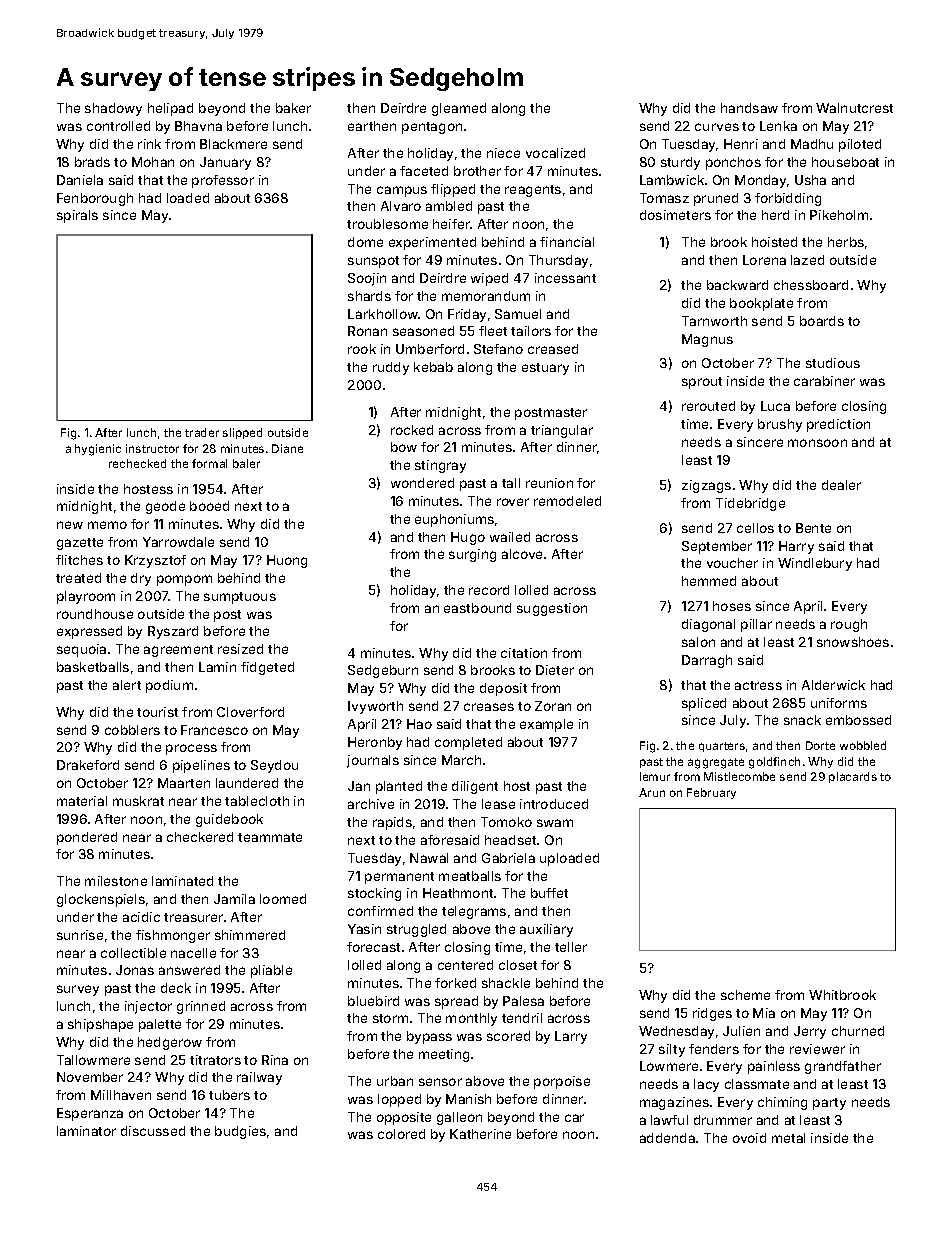  Describe the element at coordinates (567, 242) in the screenshot. I see `financial` at that location.
